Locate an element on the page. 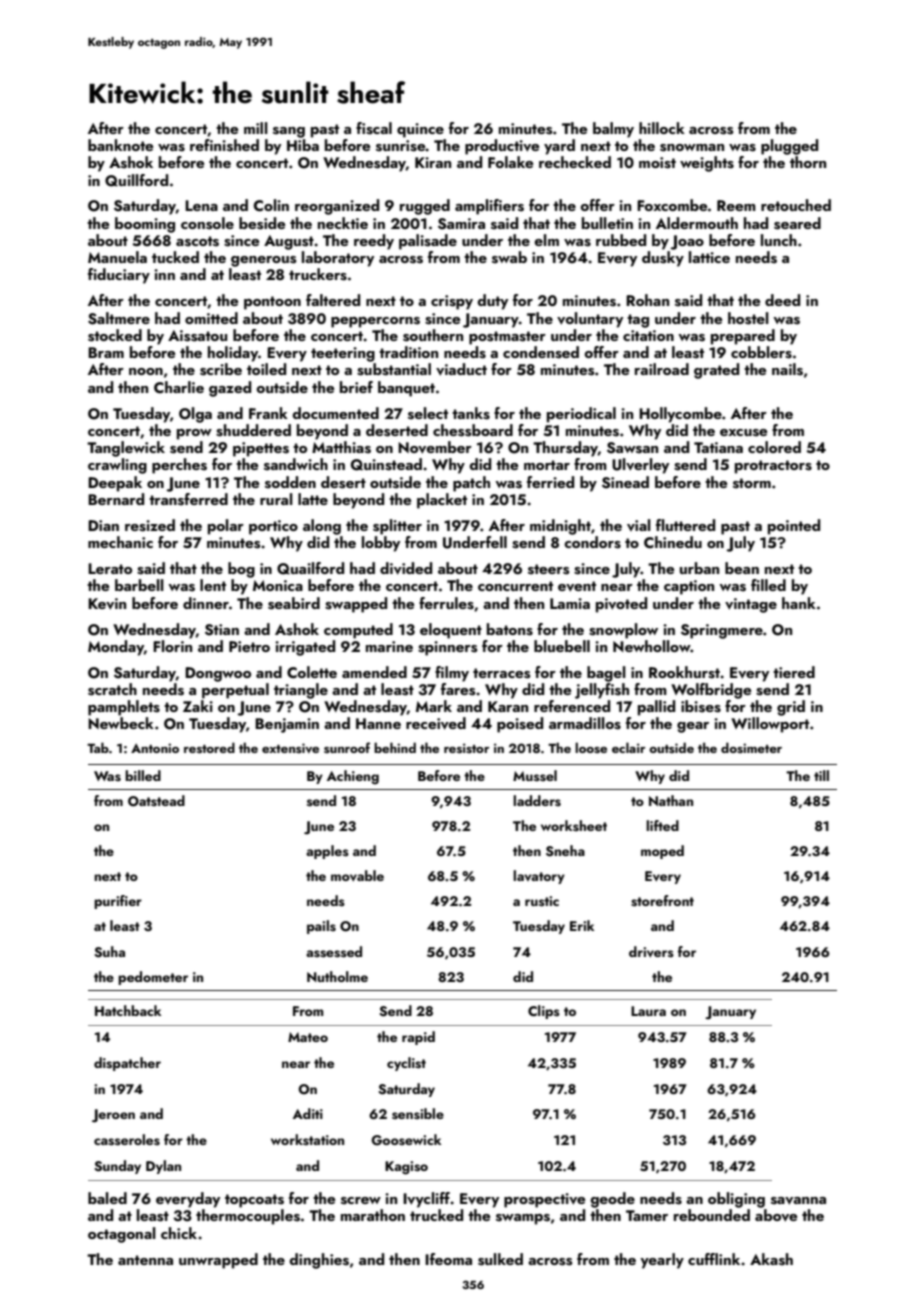 The height and width of the image is (1308, 924). Akash is located at coordinates (771, 1259).
